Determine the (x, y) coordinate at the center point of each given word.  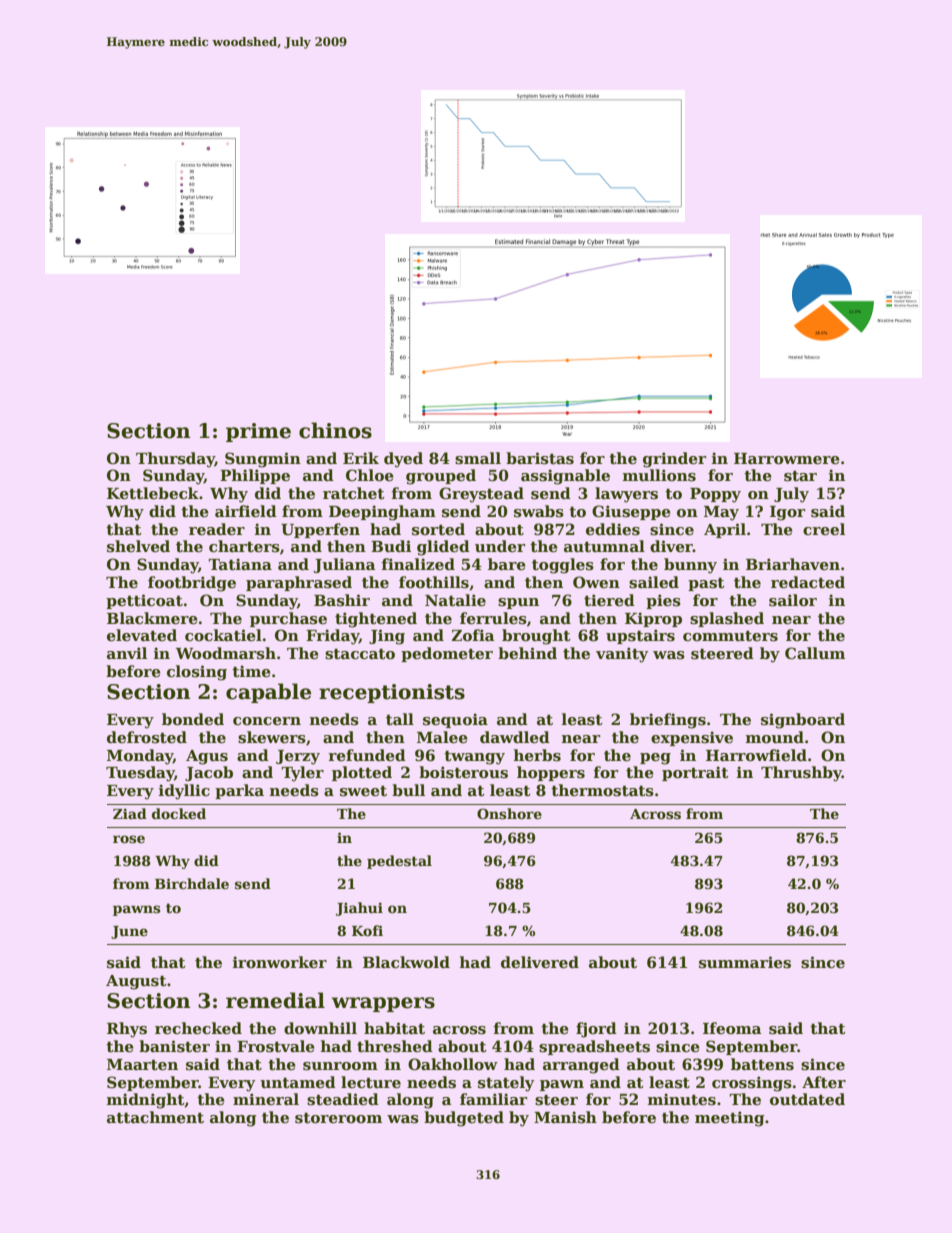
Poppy (715, 495)
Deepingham (382, 513)
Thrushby (801, 774)
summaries (745, 962)
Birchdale (192, 883)
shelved (138, 546)
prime (258, 432)
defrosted (147, 737)
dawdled (515, 737)
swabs (539, 511)
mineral (266, 1099)
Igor (787, 513)
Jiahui (359, 909)
